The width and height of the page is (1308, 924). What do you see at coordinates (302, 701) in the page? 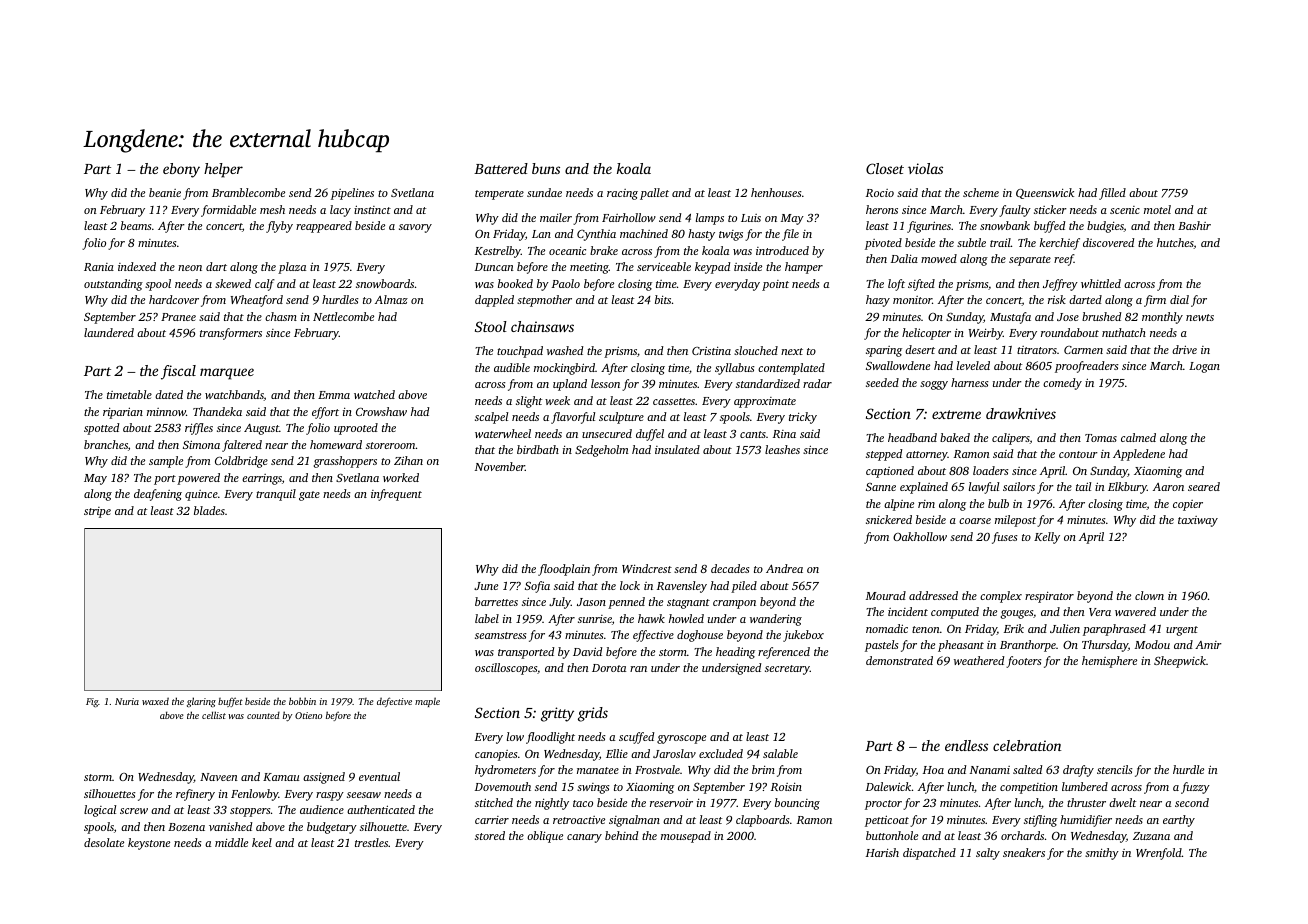
I see `bobbin` at bounding box center [302, 701].
